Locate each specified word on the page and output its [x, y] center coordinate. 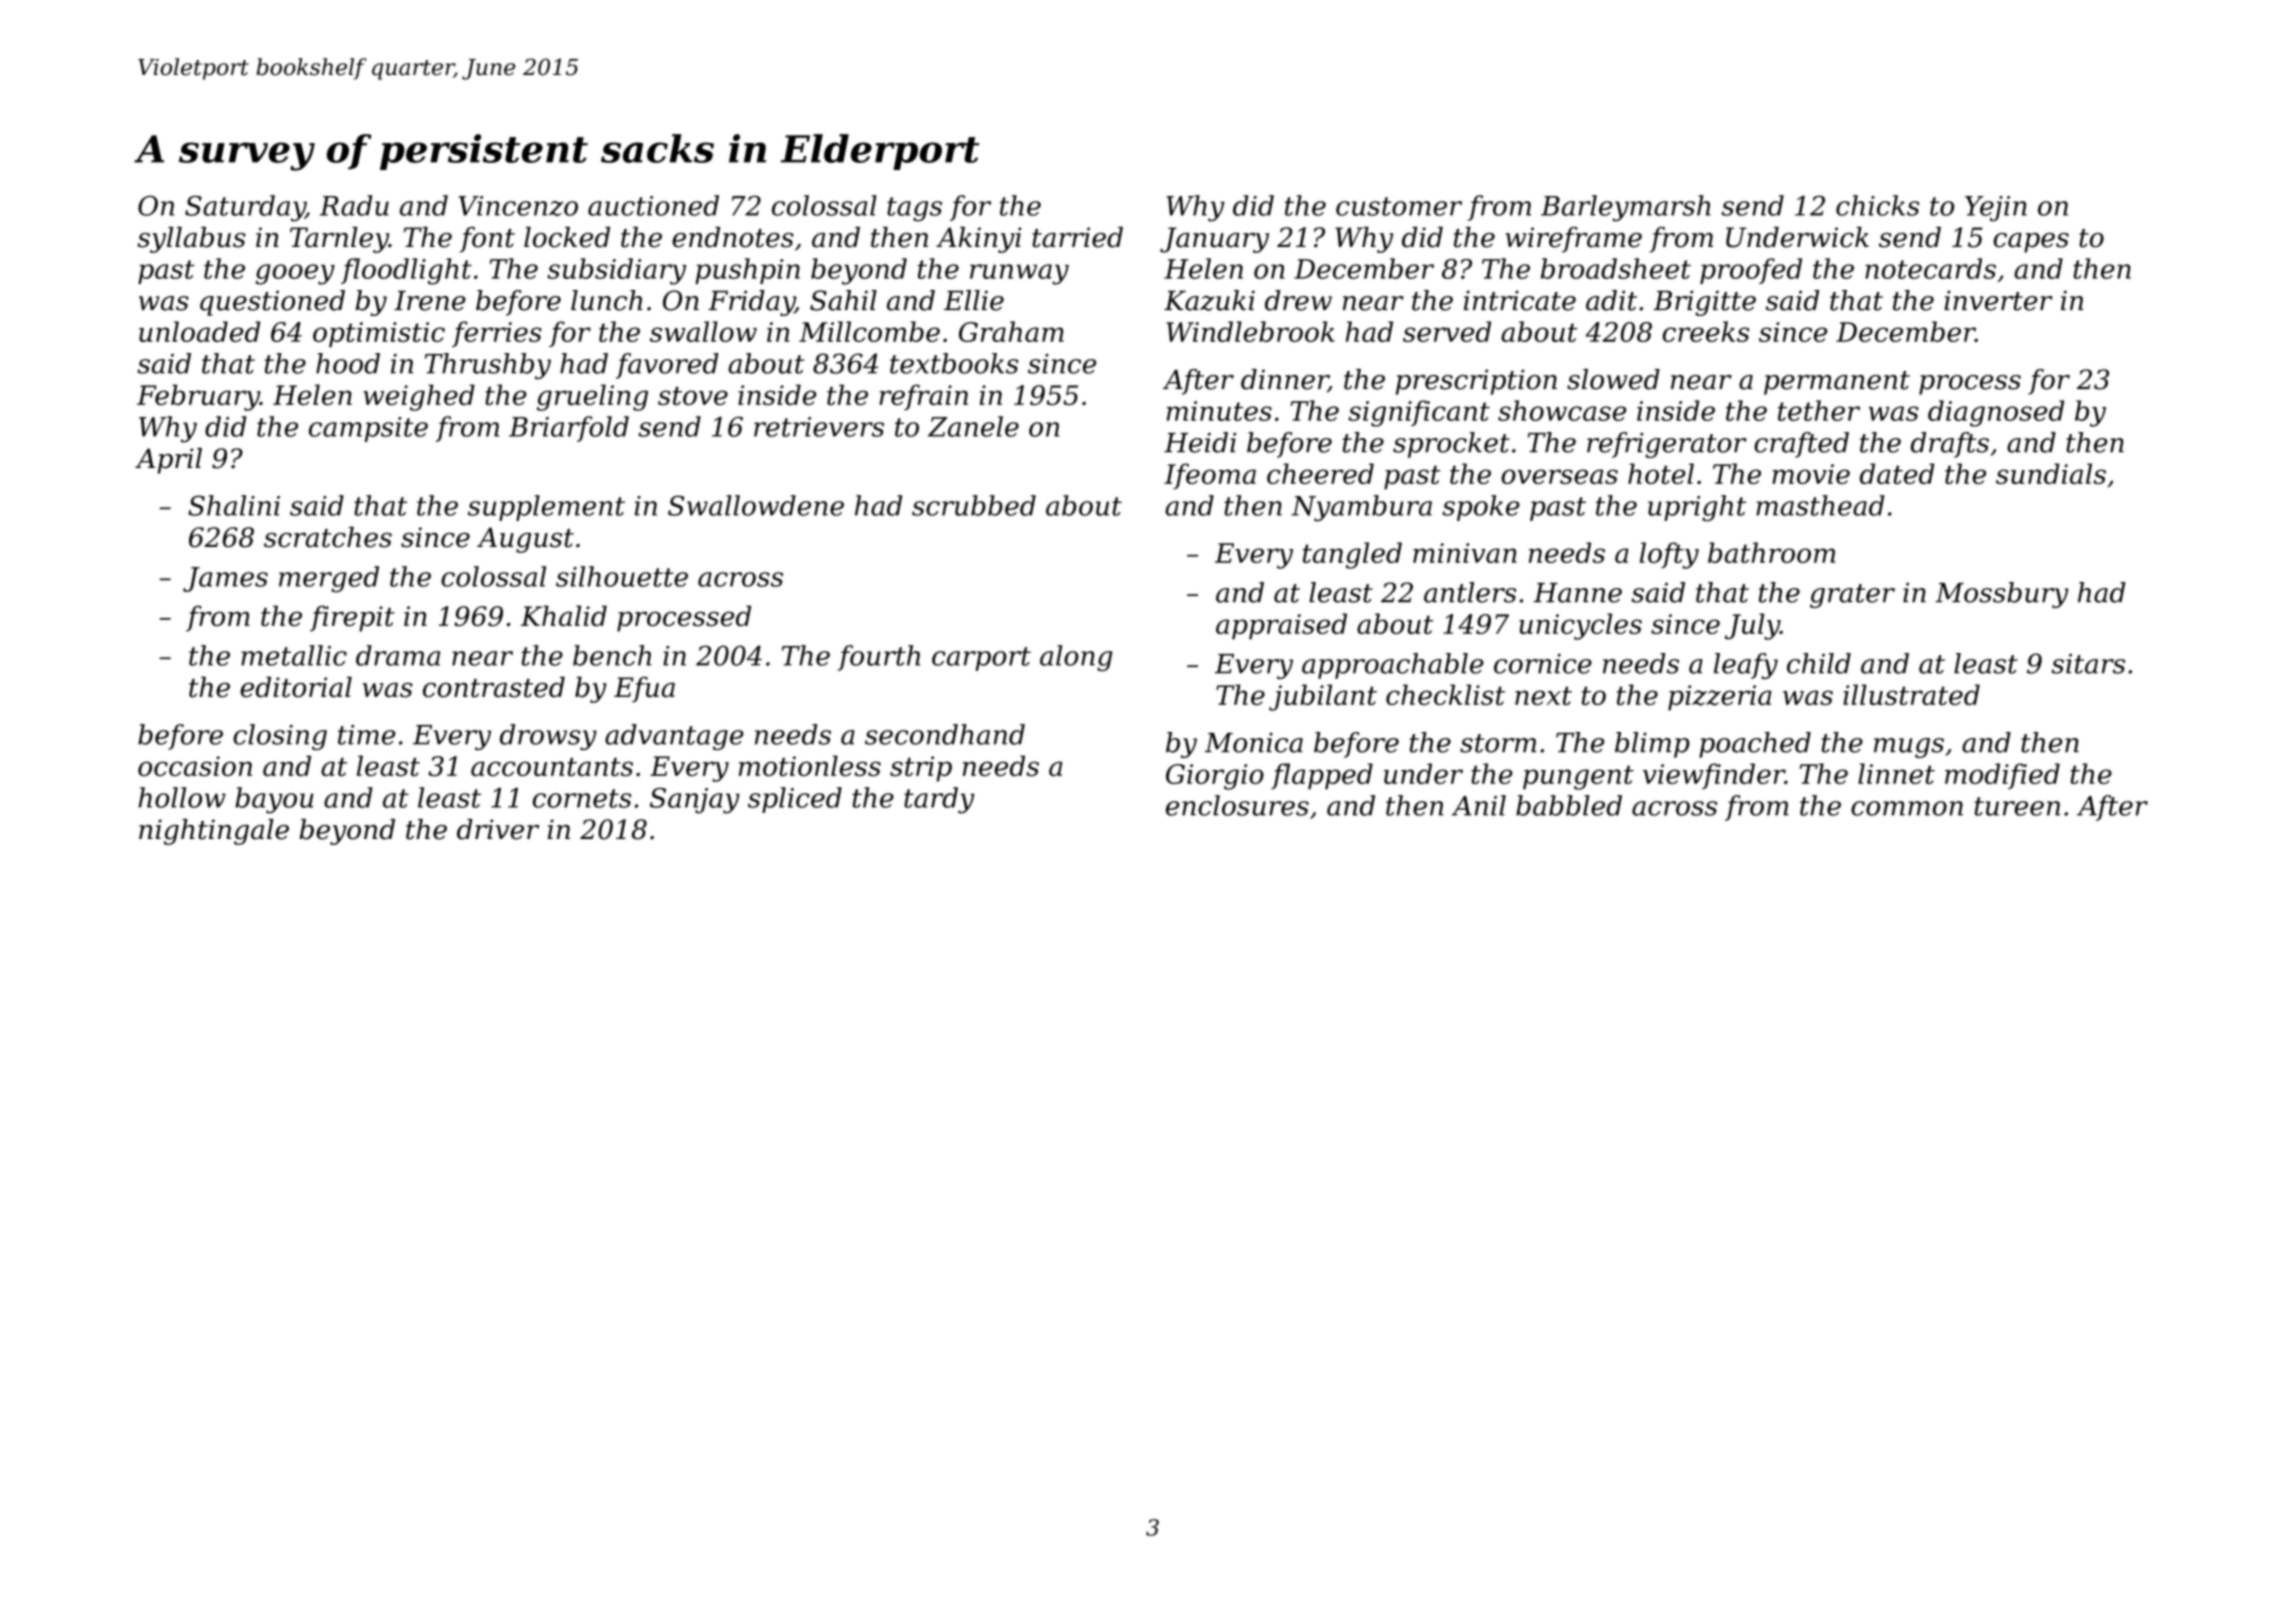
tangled [1352, 555]
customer [1399, 206]
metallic [294, 655]
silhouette [622, 576]
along [1076, 658]
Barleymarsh [1626, 208]
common [1907, 808]
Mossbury [2001, 595]
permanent [1837, 383]
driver [498, 829]
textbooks [954, 363]
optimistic [379, 334]
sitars [2088, 664]
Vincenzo [518, 206]
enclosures [1237, 805]
